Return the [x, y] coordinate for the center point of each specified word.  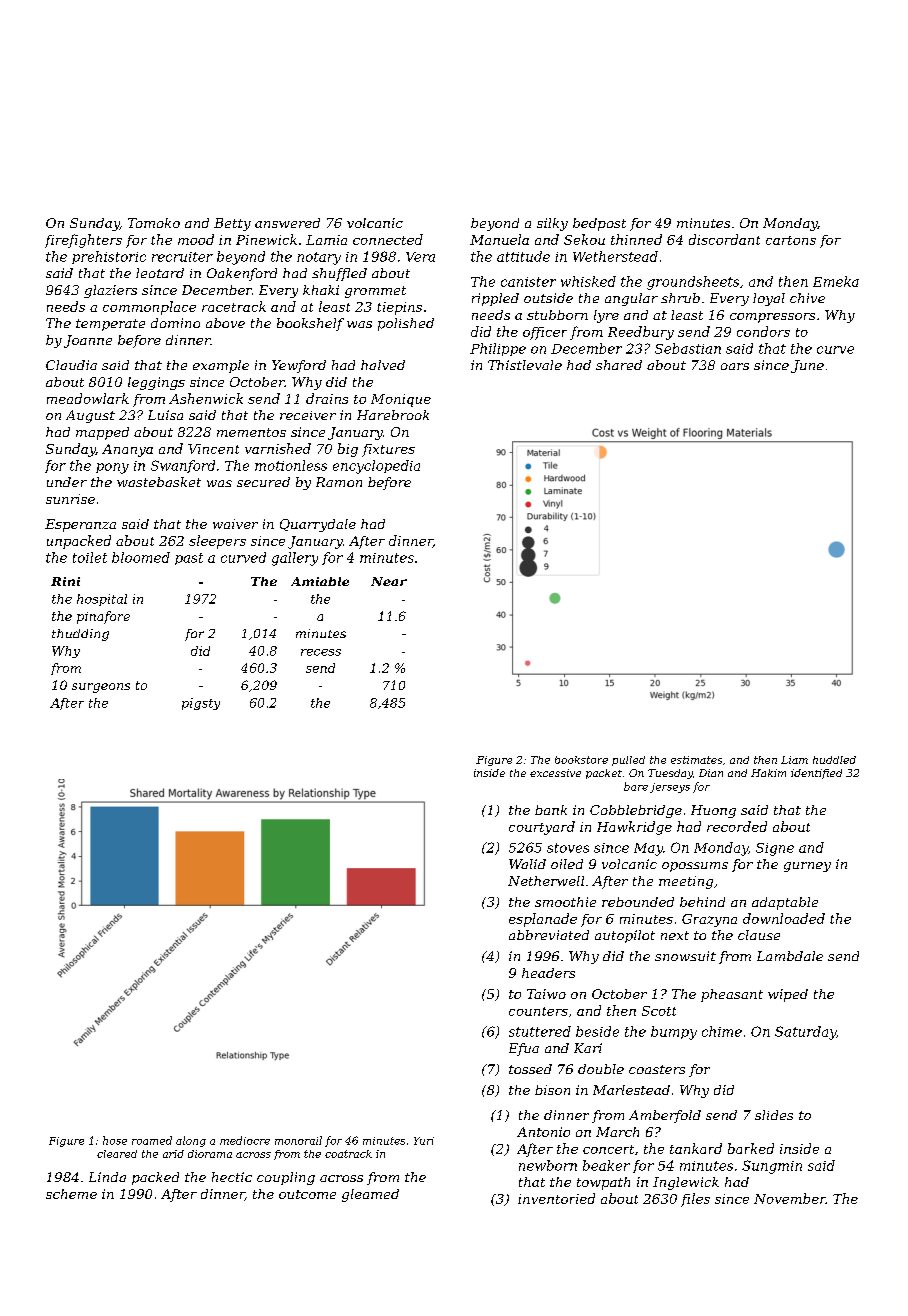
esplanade [543, 920]
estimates [696, 760]
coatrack [348, 1154]
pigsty [201, 704]
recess [321, 652]
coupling [286, 1178]
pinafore [103, 617]
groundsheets [693, 283]
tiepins [399, 308]
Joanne [88, 341]
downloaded [784, 918]
